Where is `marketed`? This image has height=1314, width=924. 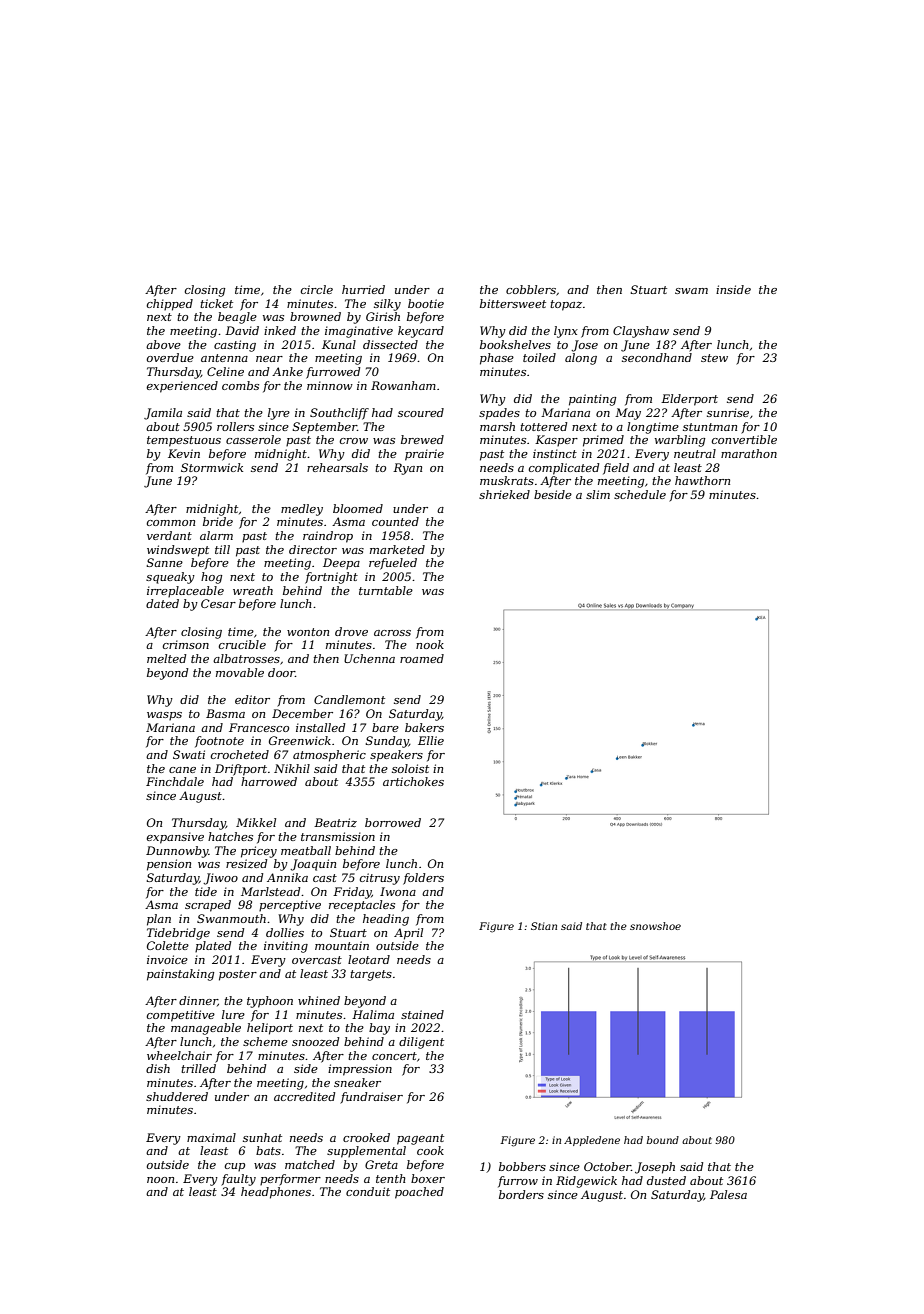
marketed is located at coordinates (397, 549).
